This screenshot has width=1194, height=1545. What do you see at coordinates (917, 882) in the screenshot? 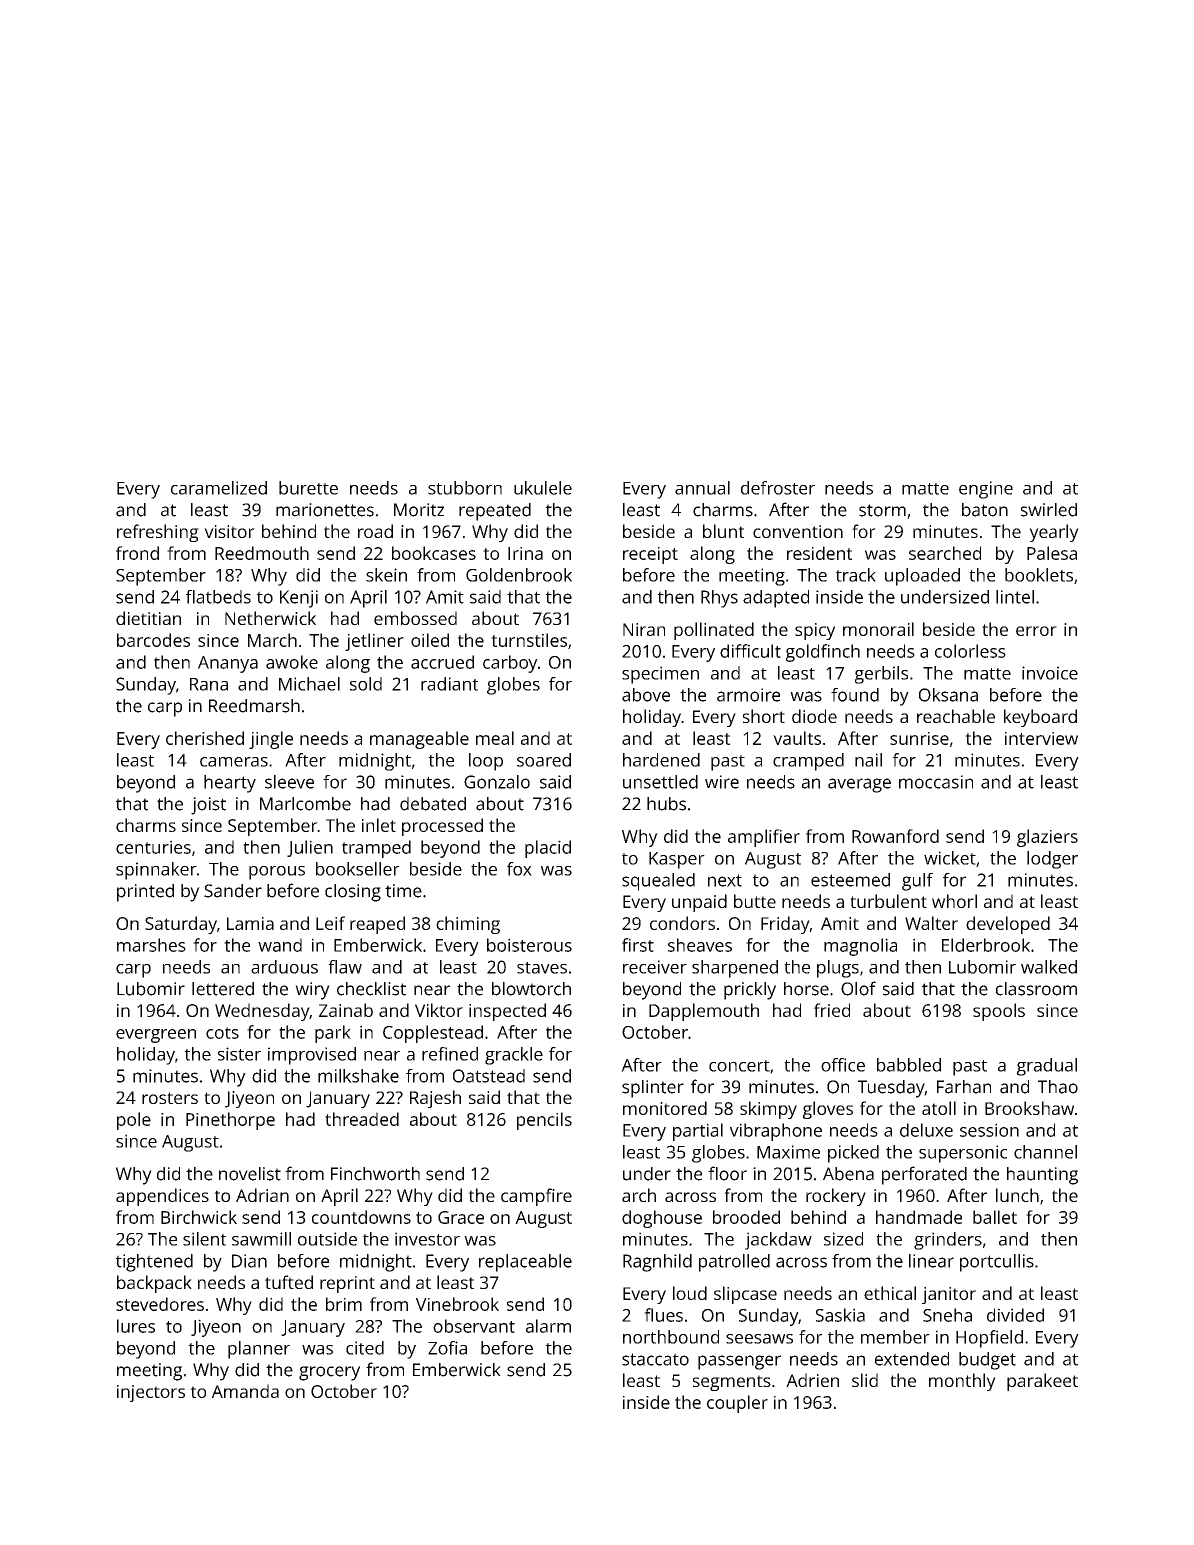
I see `gulf` at bounding box center [917, 882].
